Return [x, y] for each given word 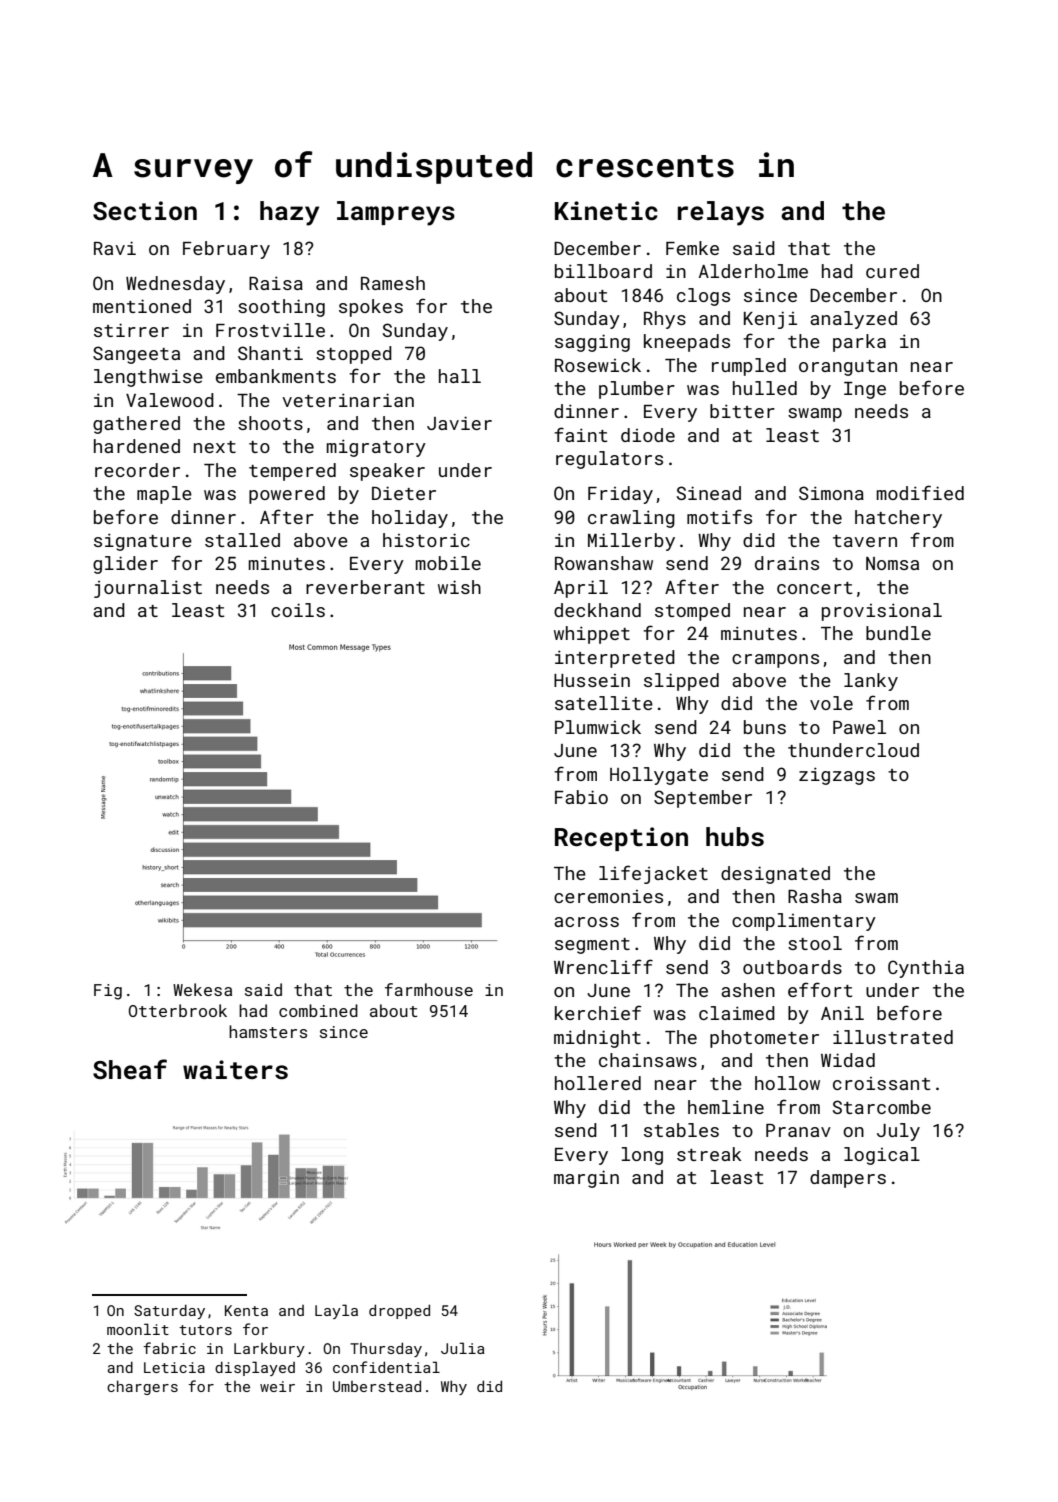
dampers [848, 1179]
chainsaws [648, 1060]
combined [318, 1010]
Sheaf [130, 1069]
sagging [592, 343]
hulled [765, 388]
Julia [462, 1348]
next [215, 447]
